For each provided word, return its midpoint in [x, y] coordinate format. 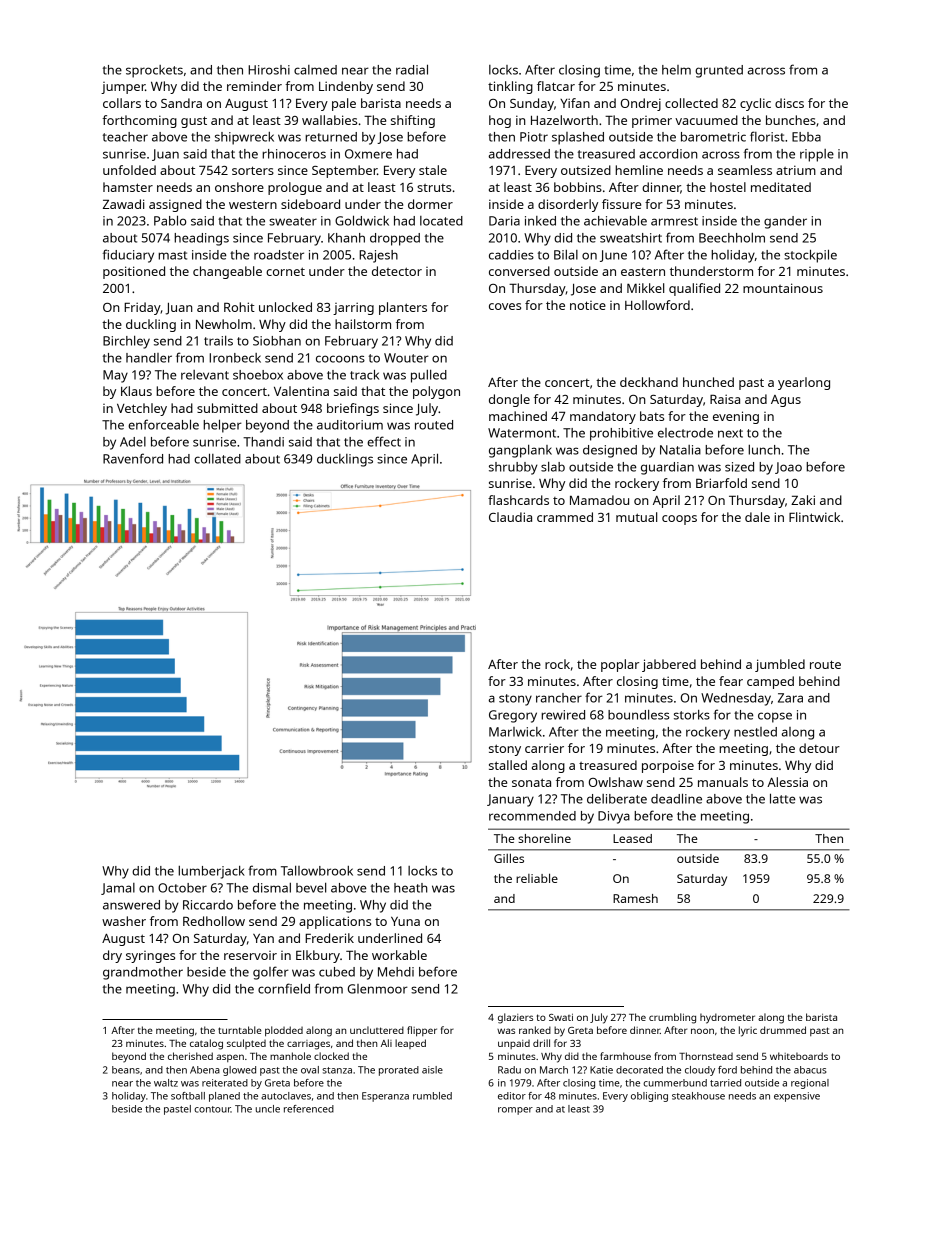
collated [217, 458]
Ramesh [635, 898]
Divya [614, 817]
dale [757, 517]
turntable [240, 1030]
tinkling [510, 87]
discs [789, 103]
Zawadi [123, 204]
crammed [565, 517]
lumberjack [211, 872]
